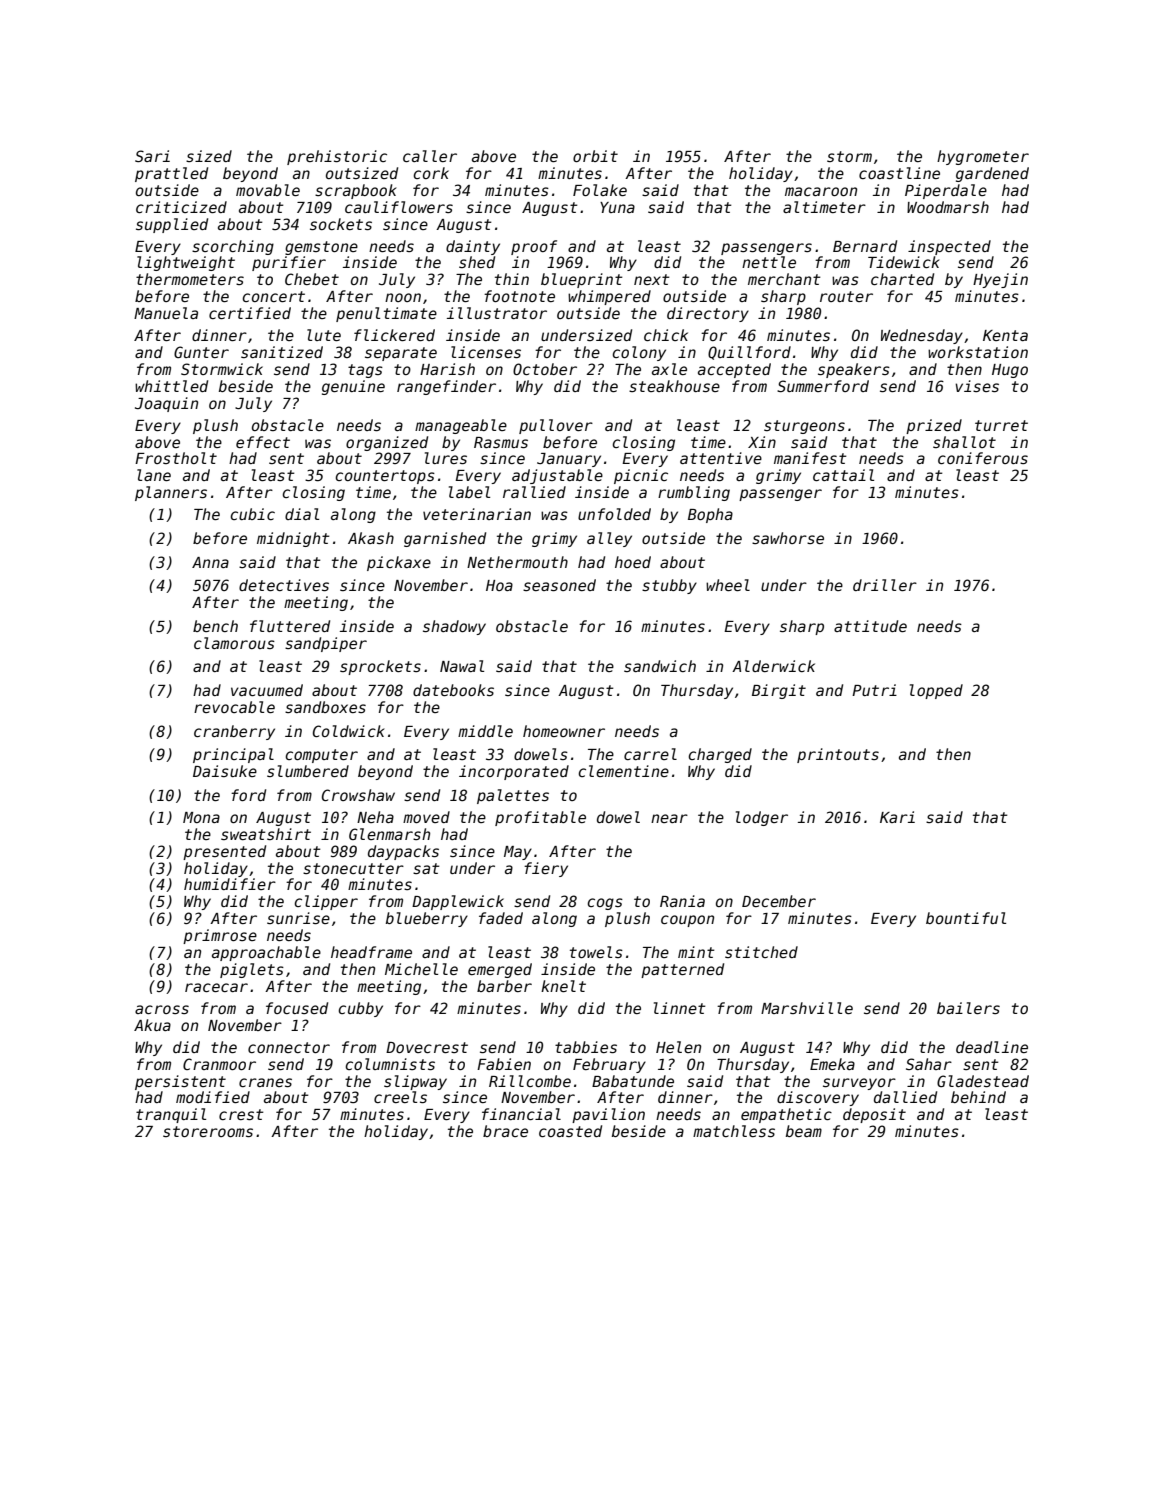 This document has width=1164, height=1507. Describe the element at coordinates (885, 585) in the document. I see `driller` at that location.
